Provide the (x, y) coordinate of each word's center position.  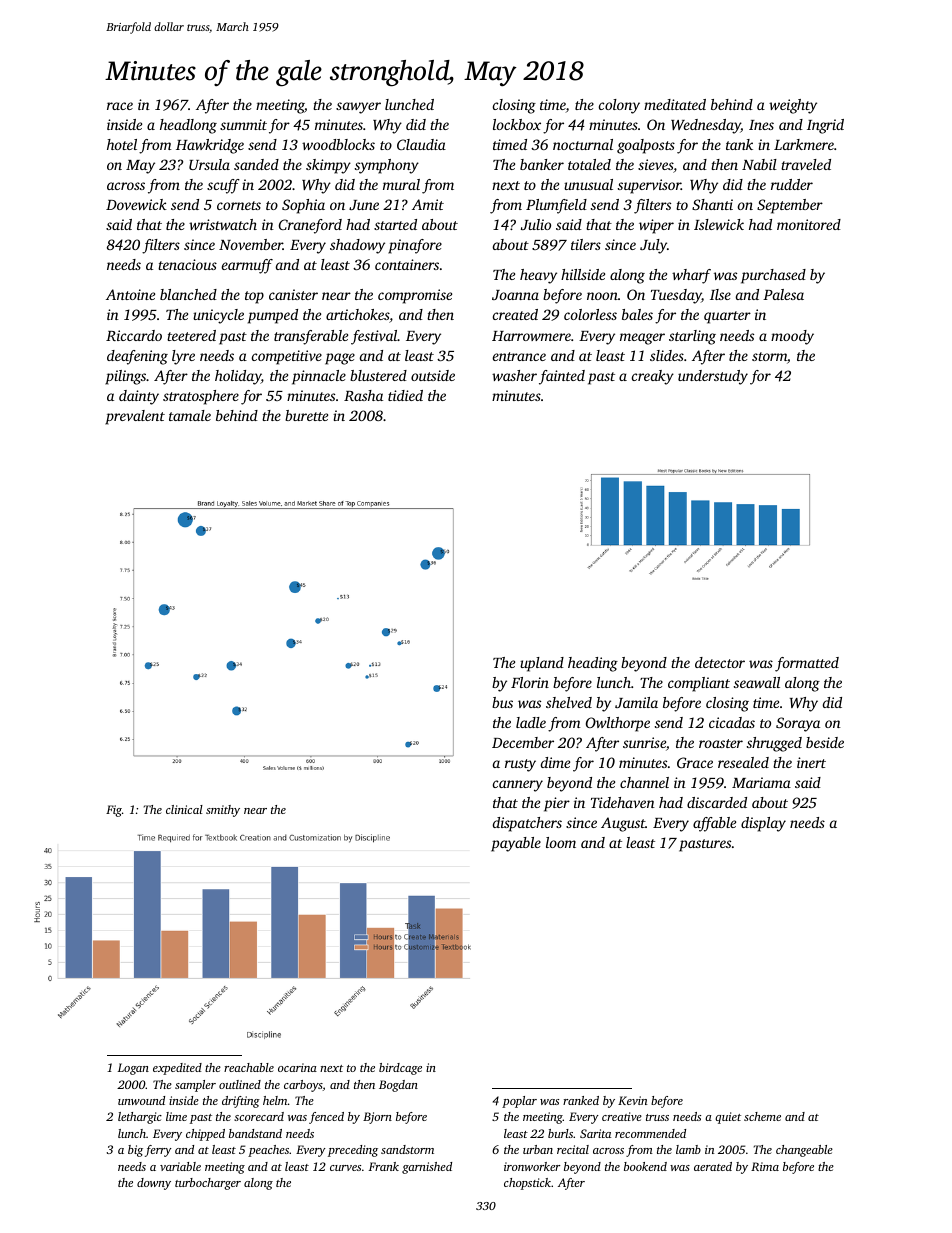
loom (561, 842)
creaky (653, 377)
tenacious (187, 264)
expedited (177, 1069)
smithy (223, 811)
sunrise (644, 742)
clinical (184, 809)
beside (825, 742)
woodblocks (338, 144)
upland (542, 664)
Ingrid (825, 126)
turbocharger (208, 1184)
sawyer (358, 108)
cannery (518, 786)
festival (374, 337)
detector (720, 662)
